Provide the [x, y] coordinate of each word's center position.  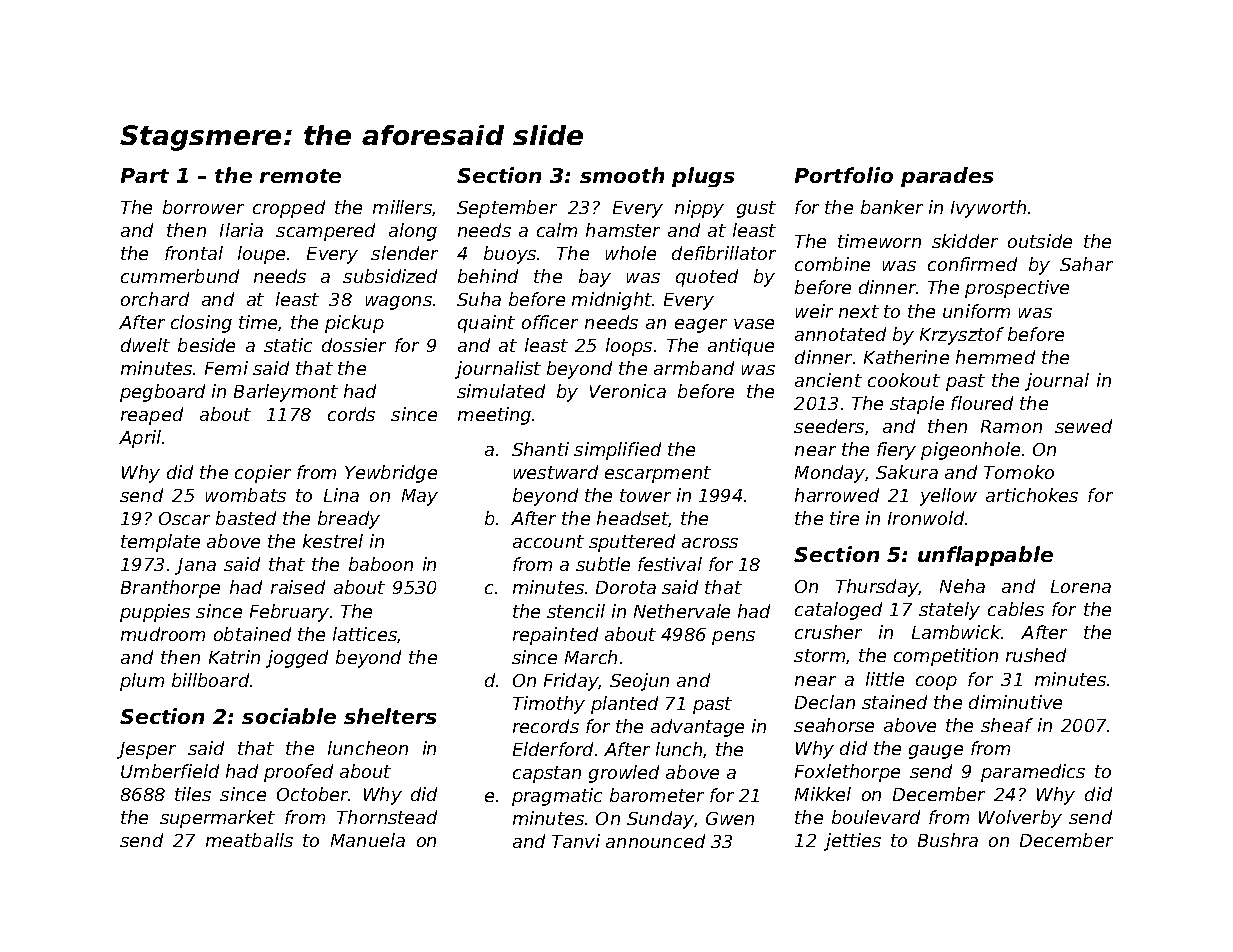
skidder [965, 241]
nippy [699, 209]
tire [844, 518]
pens [733, 638]
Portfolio [844, 175]
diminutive [1015, 702]
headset [633, 519]
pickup [354, 324]
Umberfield [170, 771]
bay [595, 278]
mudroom [163, 634]
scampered [325, 232]
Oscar [184, 518]
